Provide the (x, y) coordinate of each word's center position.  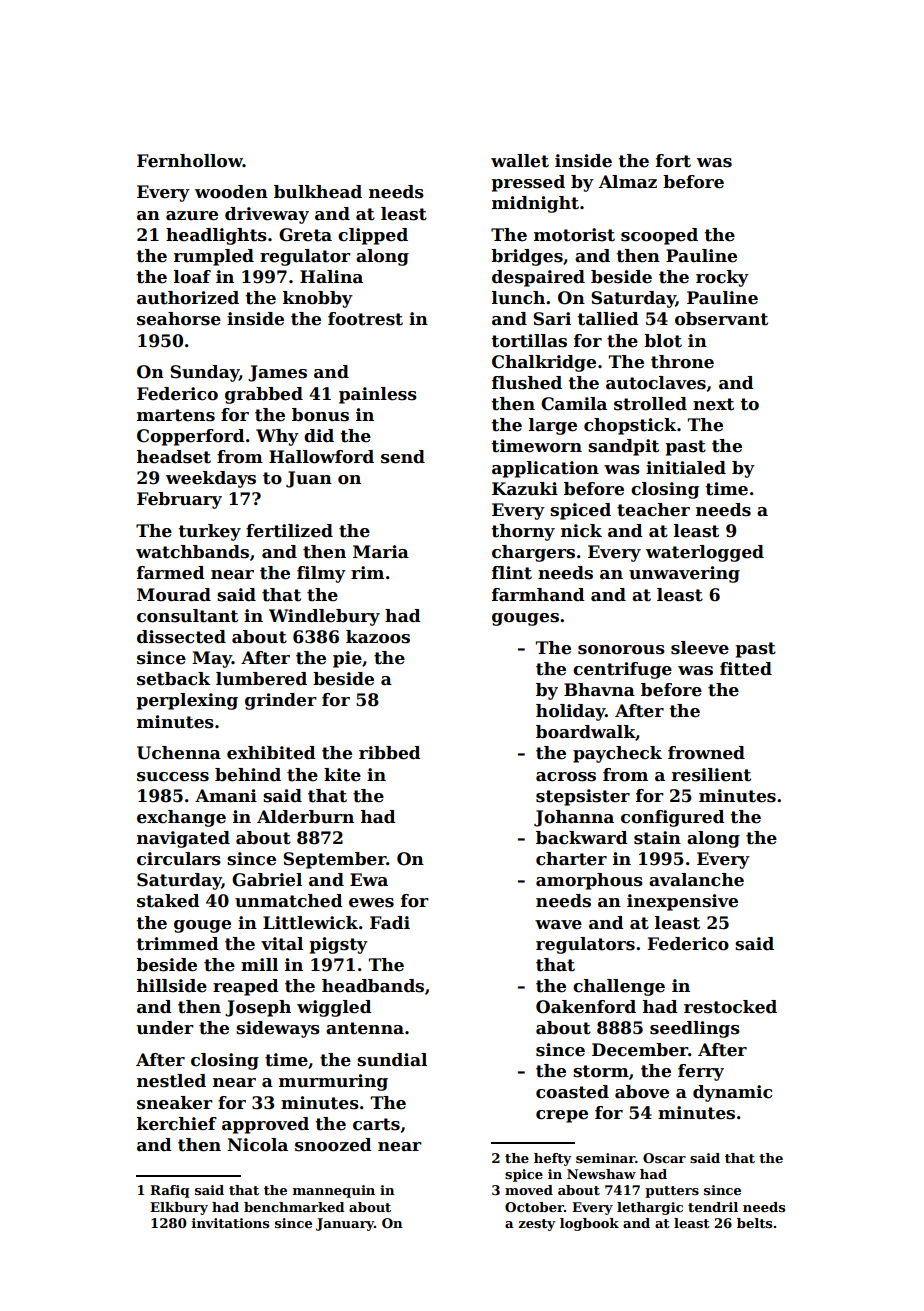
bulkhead (318, 192)
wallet (520, 161)
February (179, 500)
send (403, 457)
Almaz (628, 182)
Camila (574, 404)
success (173, 777)
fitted (746, 669)
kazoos (378, 637)
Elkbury (179, 1208)
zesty (537, 1225)
